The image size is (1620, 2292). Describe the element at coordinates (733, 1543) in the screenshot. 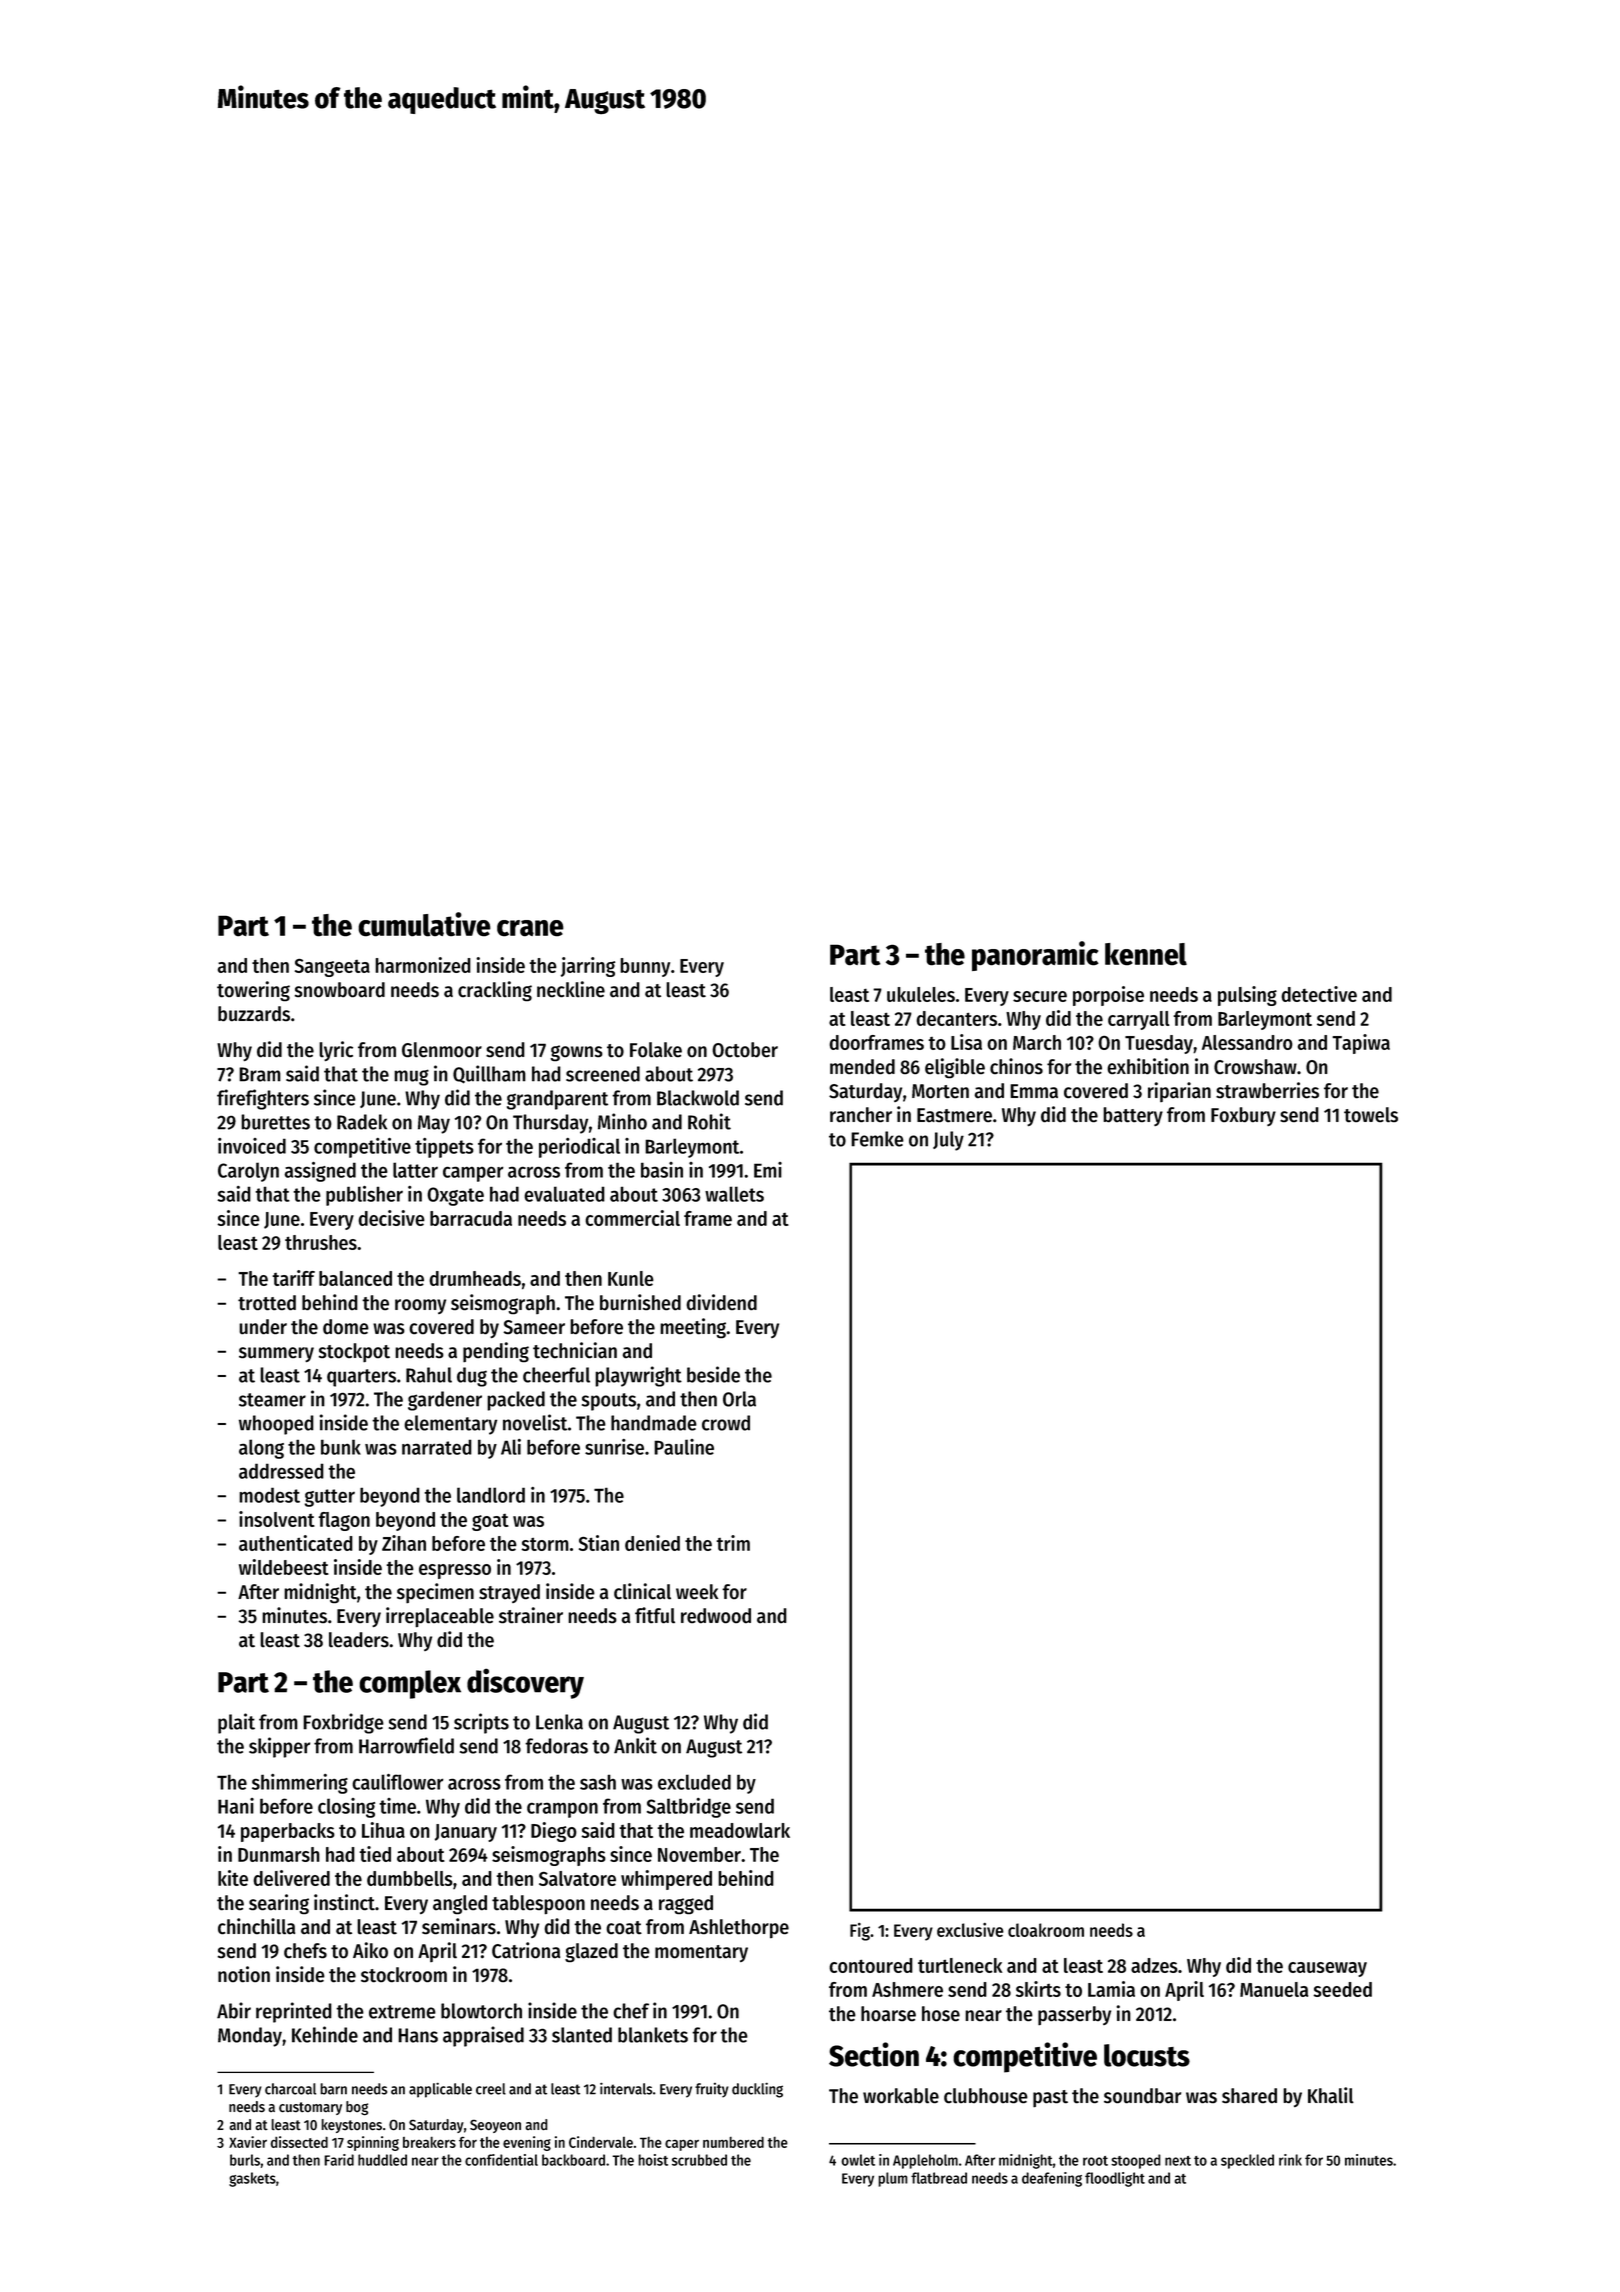

I see `trim` at that location.
